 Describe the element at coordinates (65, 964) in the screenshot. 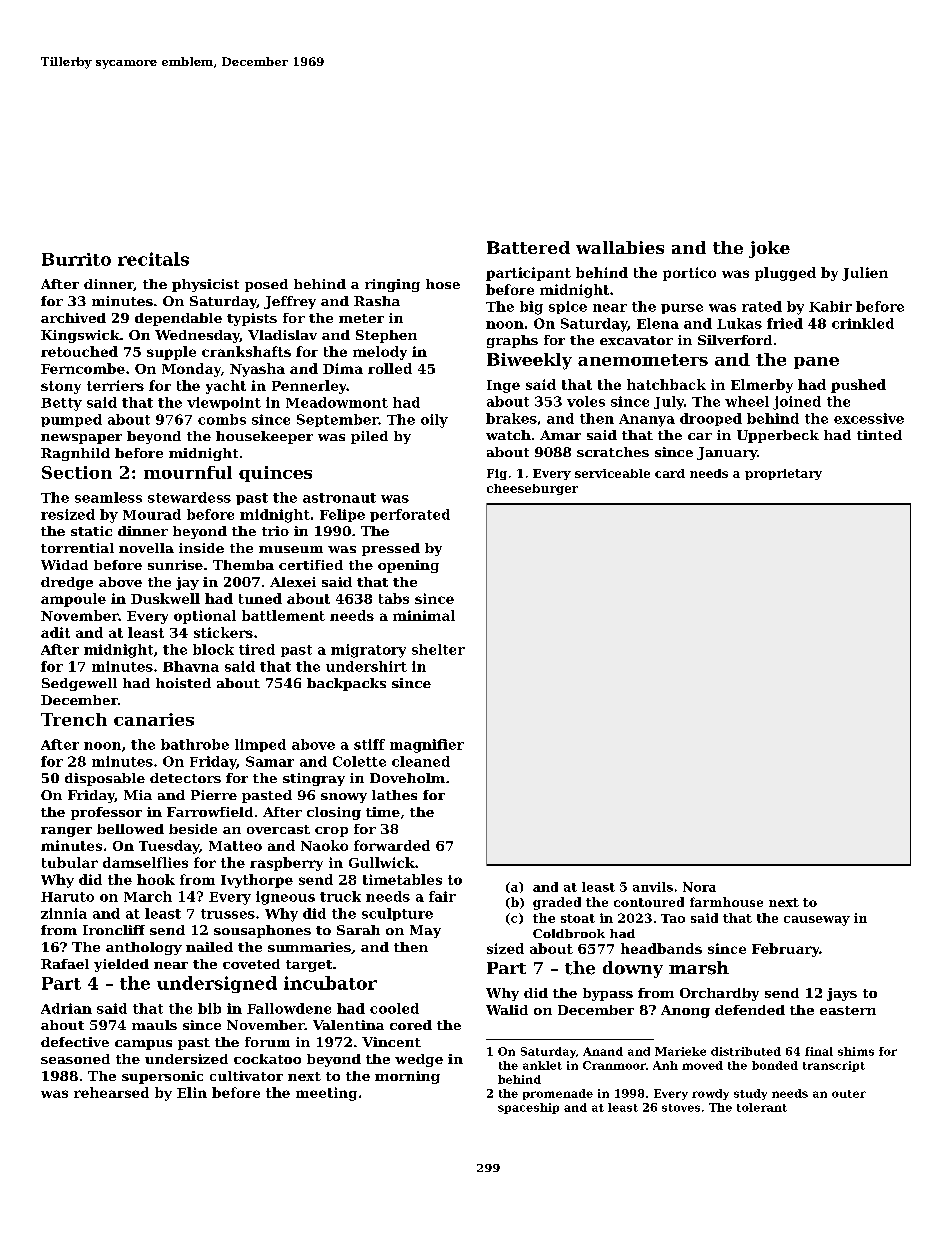

I see `Rafael` at that location.
